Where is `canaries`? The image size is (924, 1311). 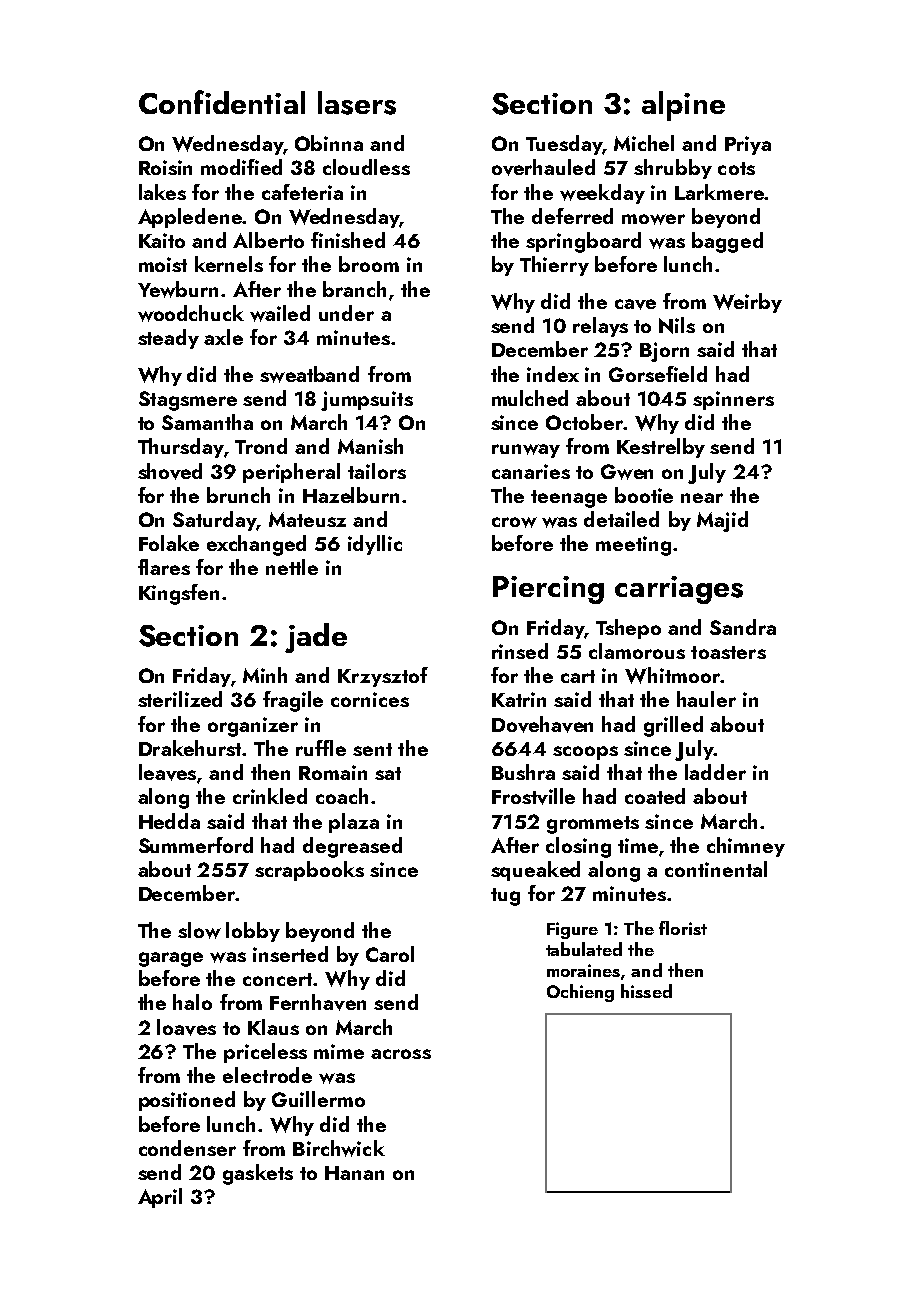
canaries is located at coordinates (531, 471).
